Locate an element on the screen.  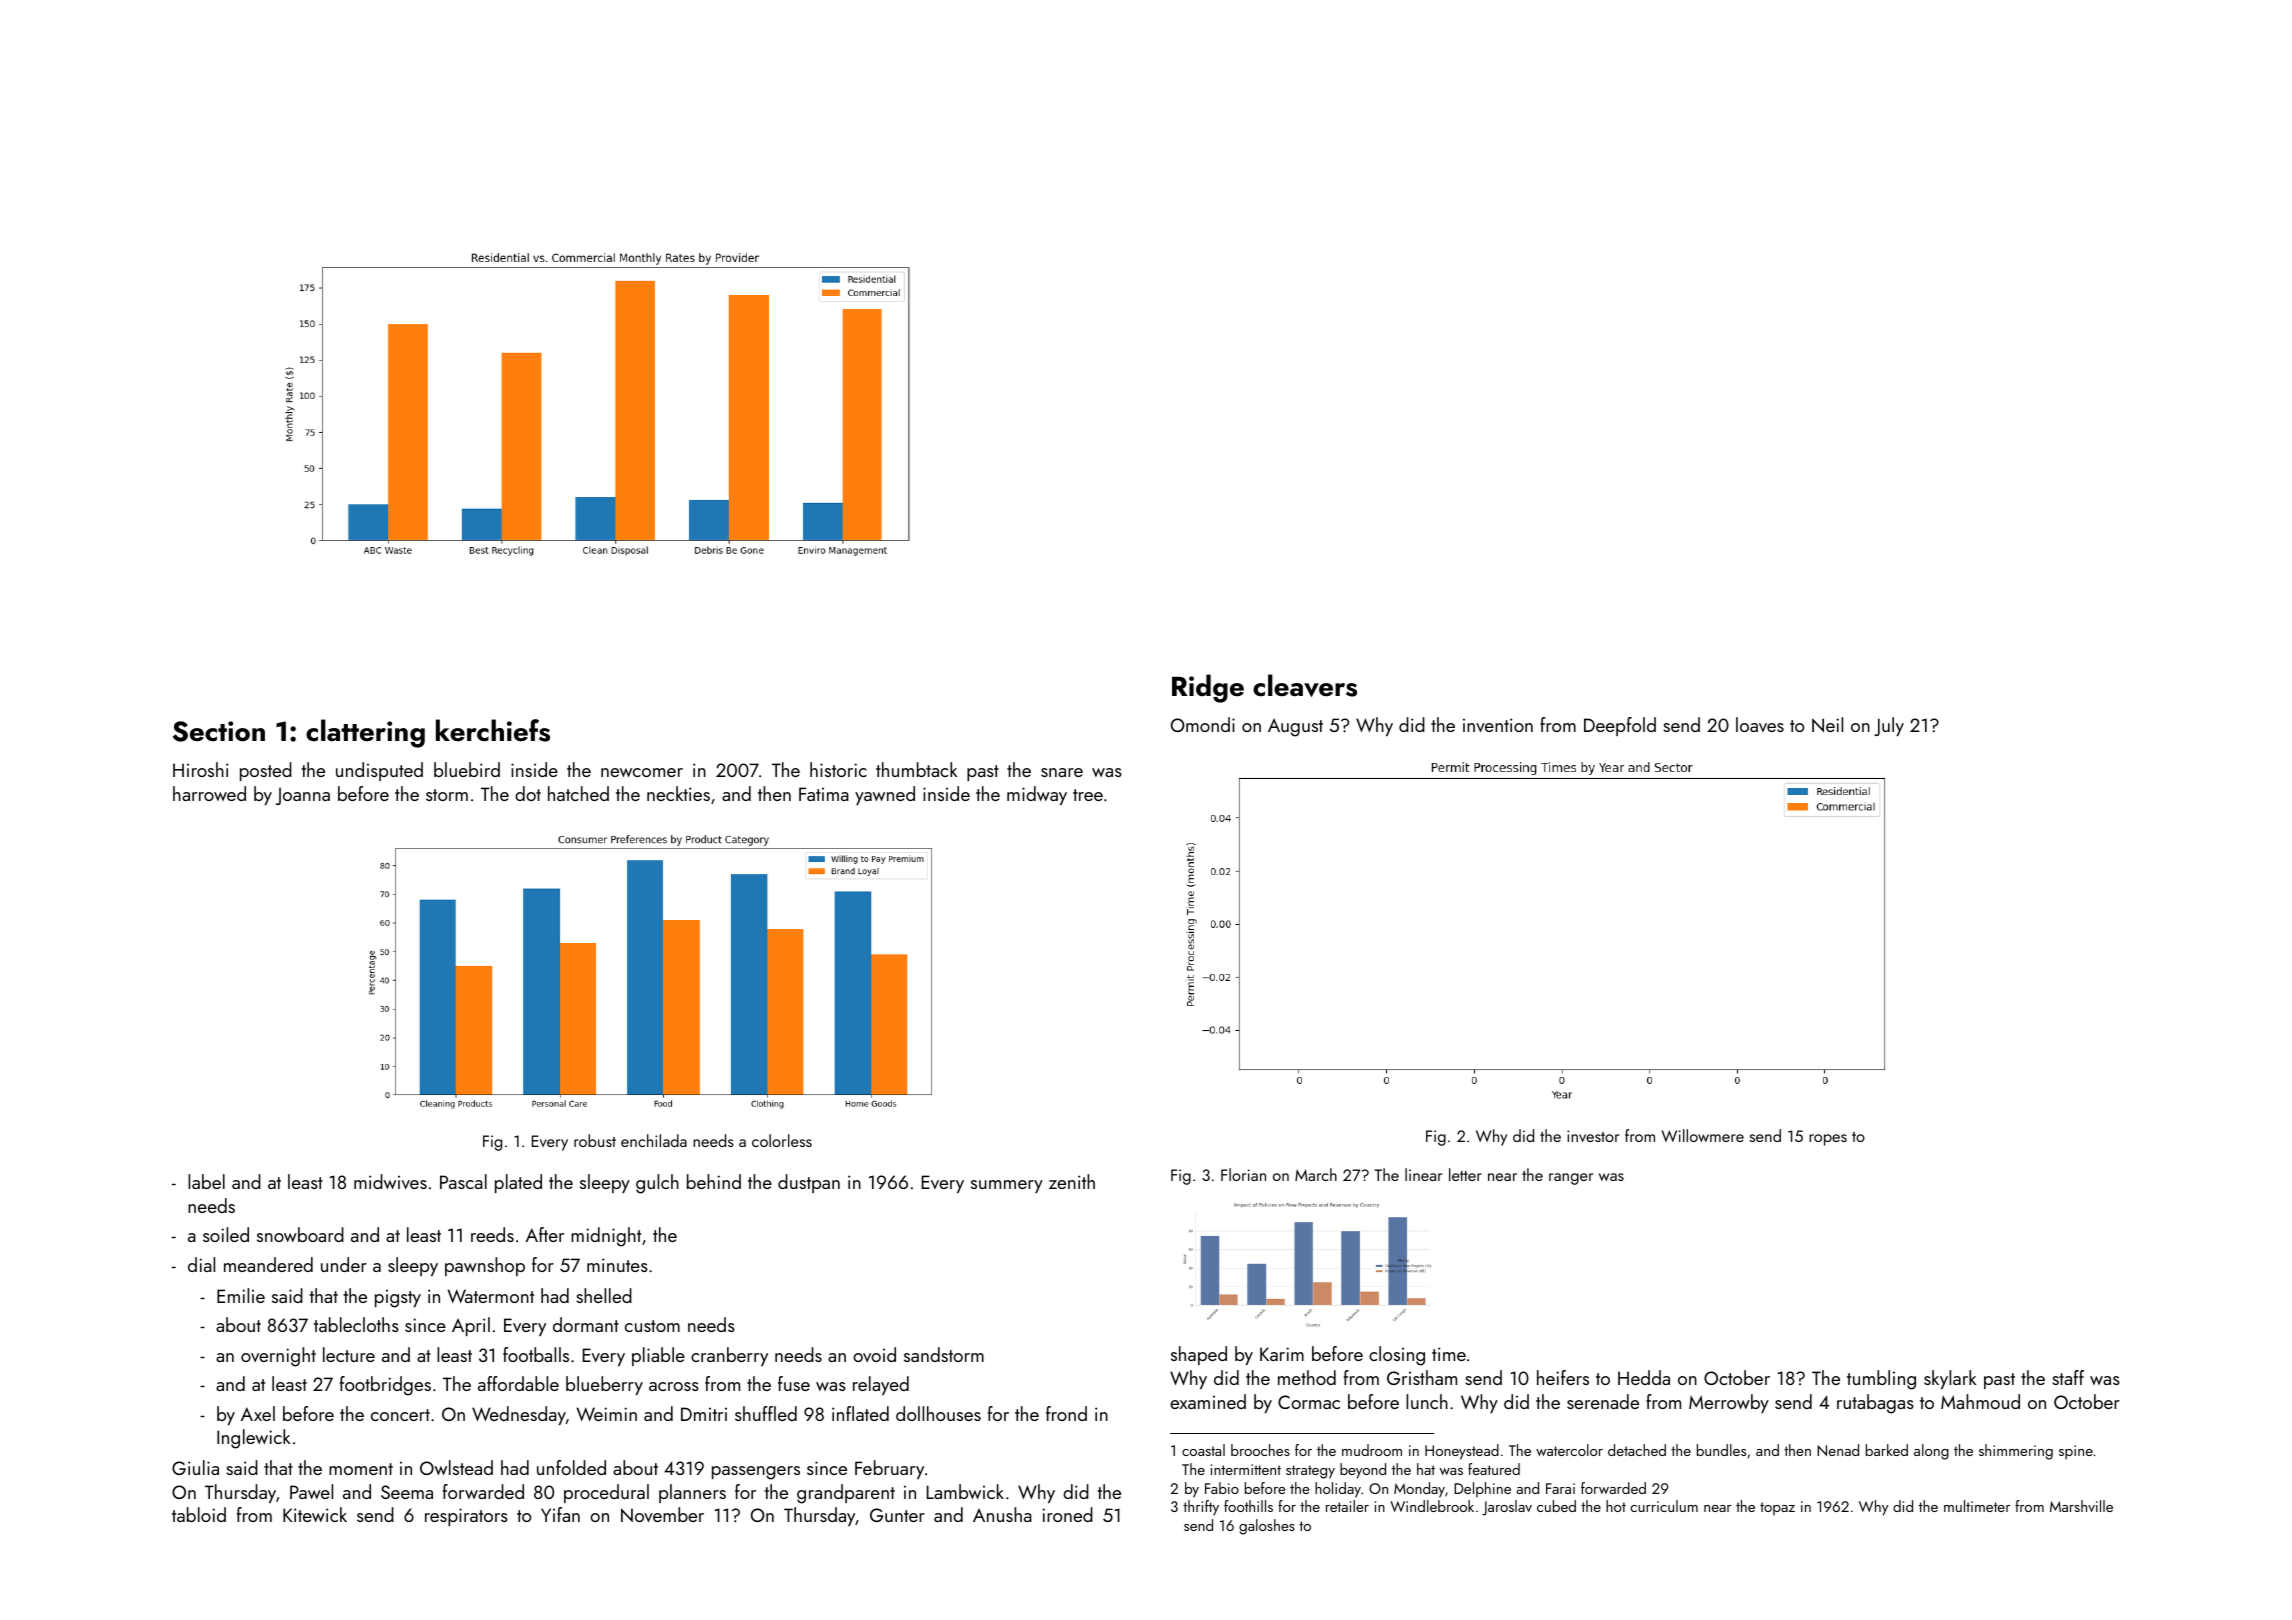
cleavers is located at coordinates (1305, 685).
